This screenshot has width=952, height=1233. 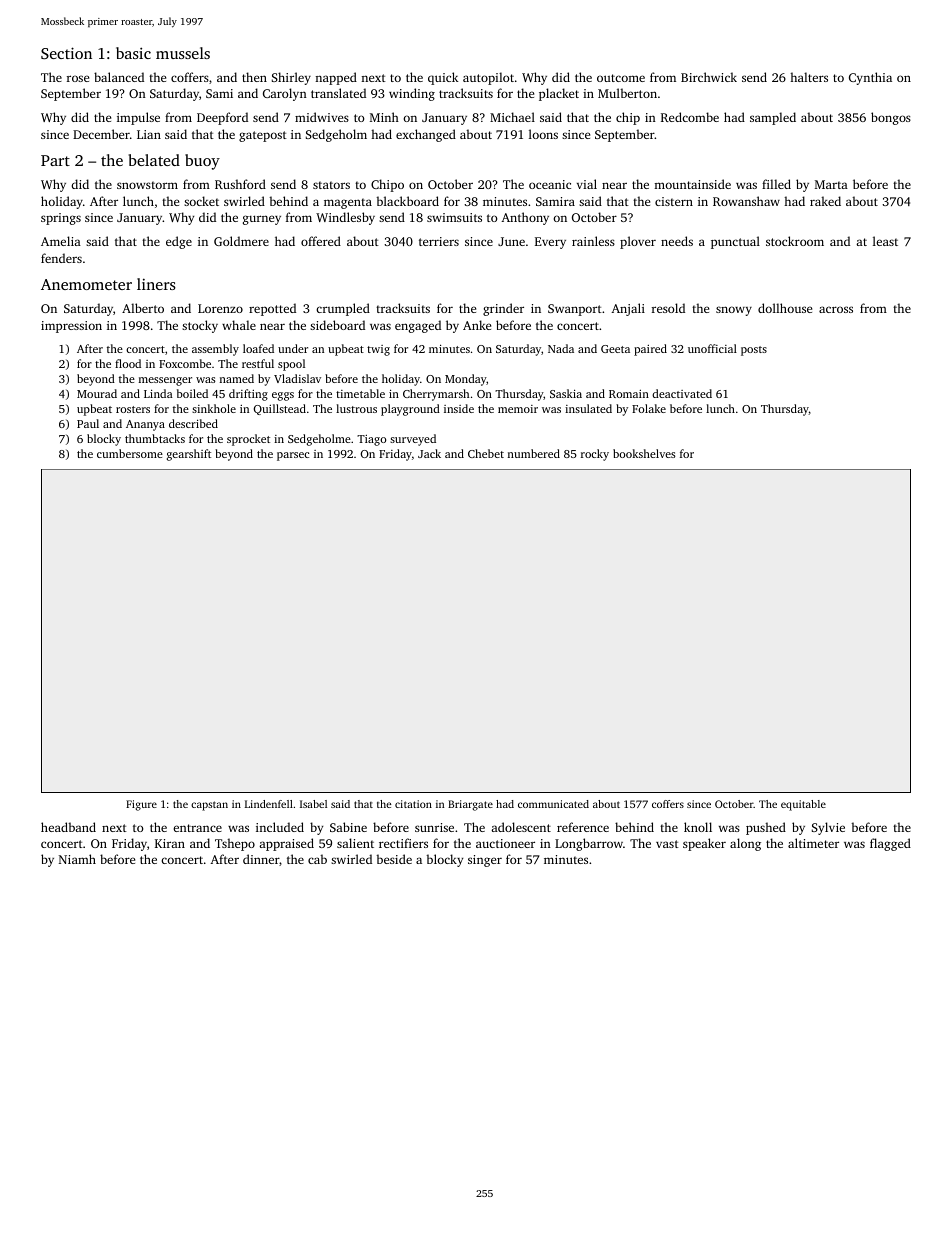 I want to click on citation, so click(x=413, y=804).
